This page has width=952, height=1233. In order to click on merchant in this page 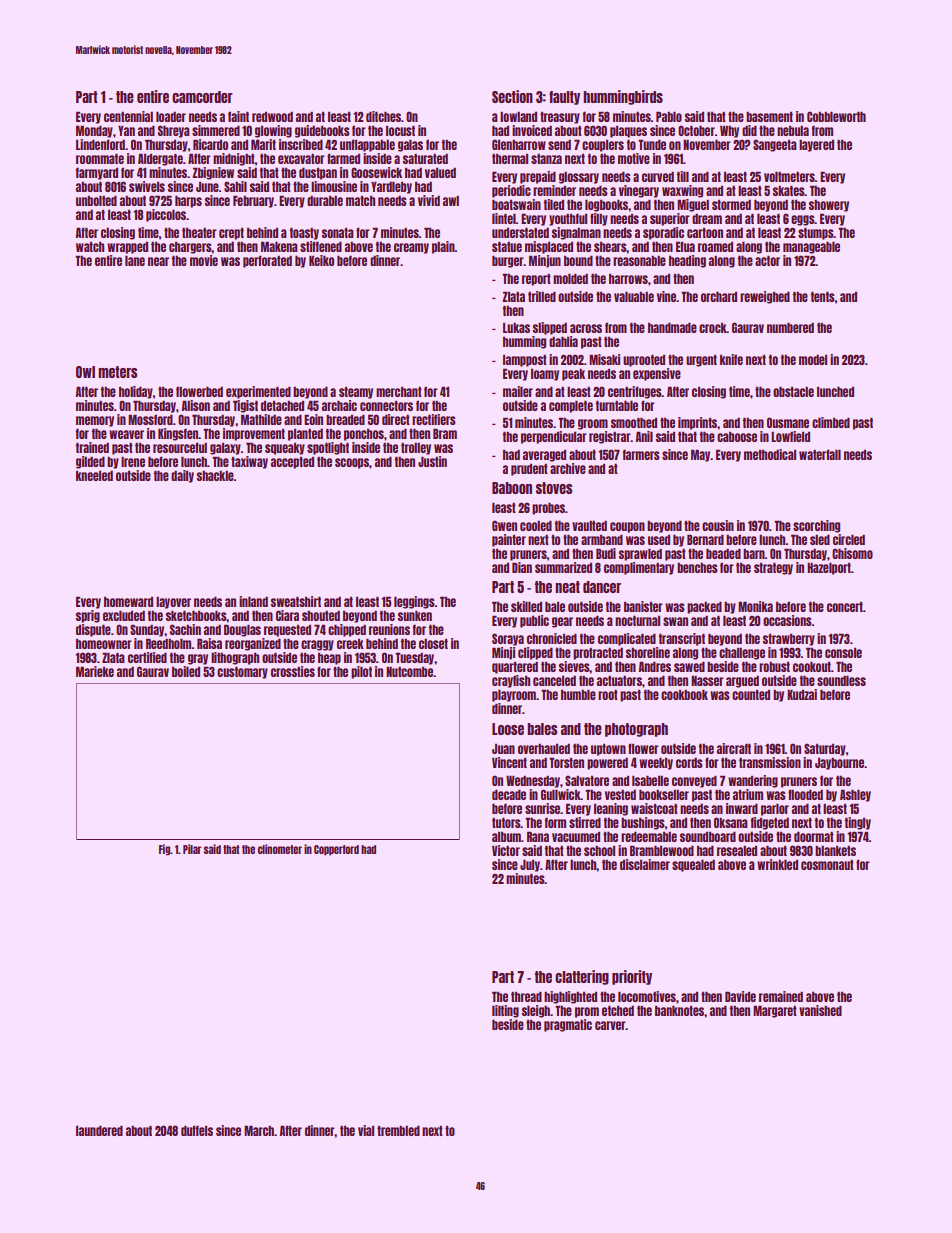, I will do `click(399, 392)`.
